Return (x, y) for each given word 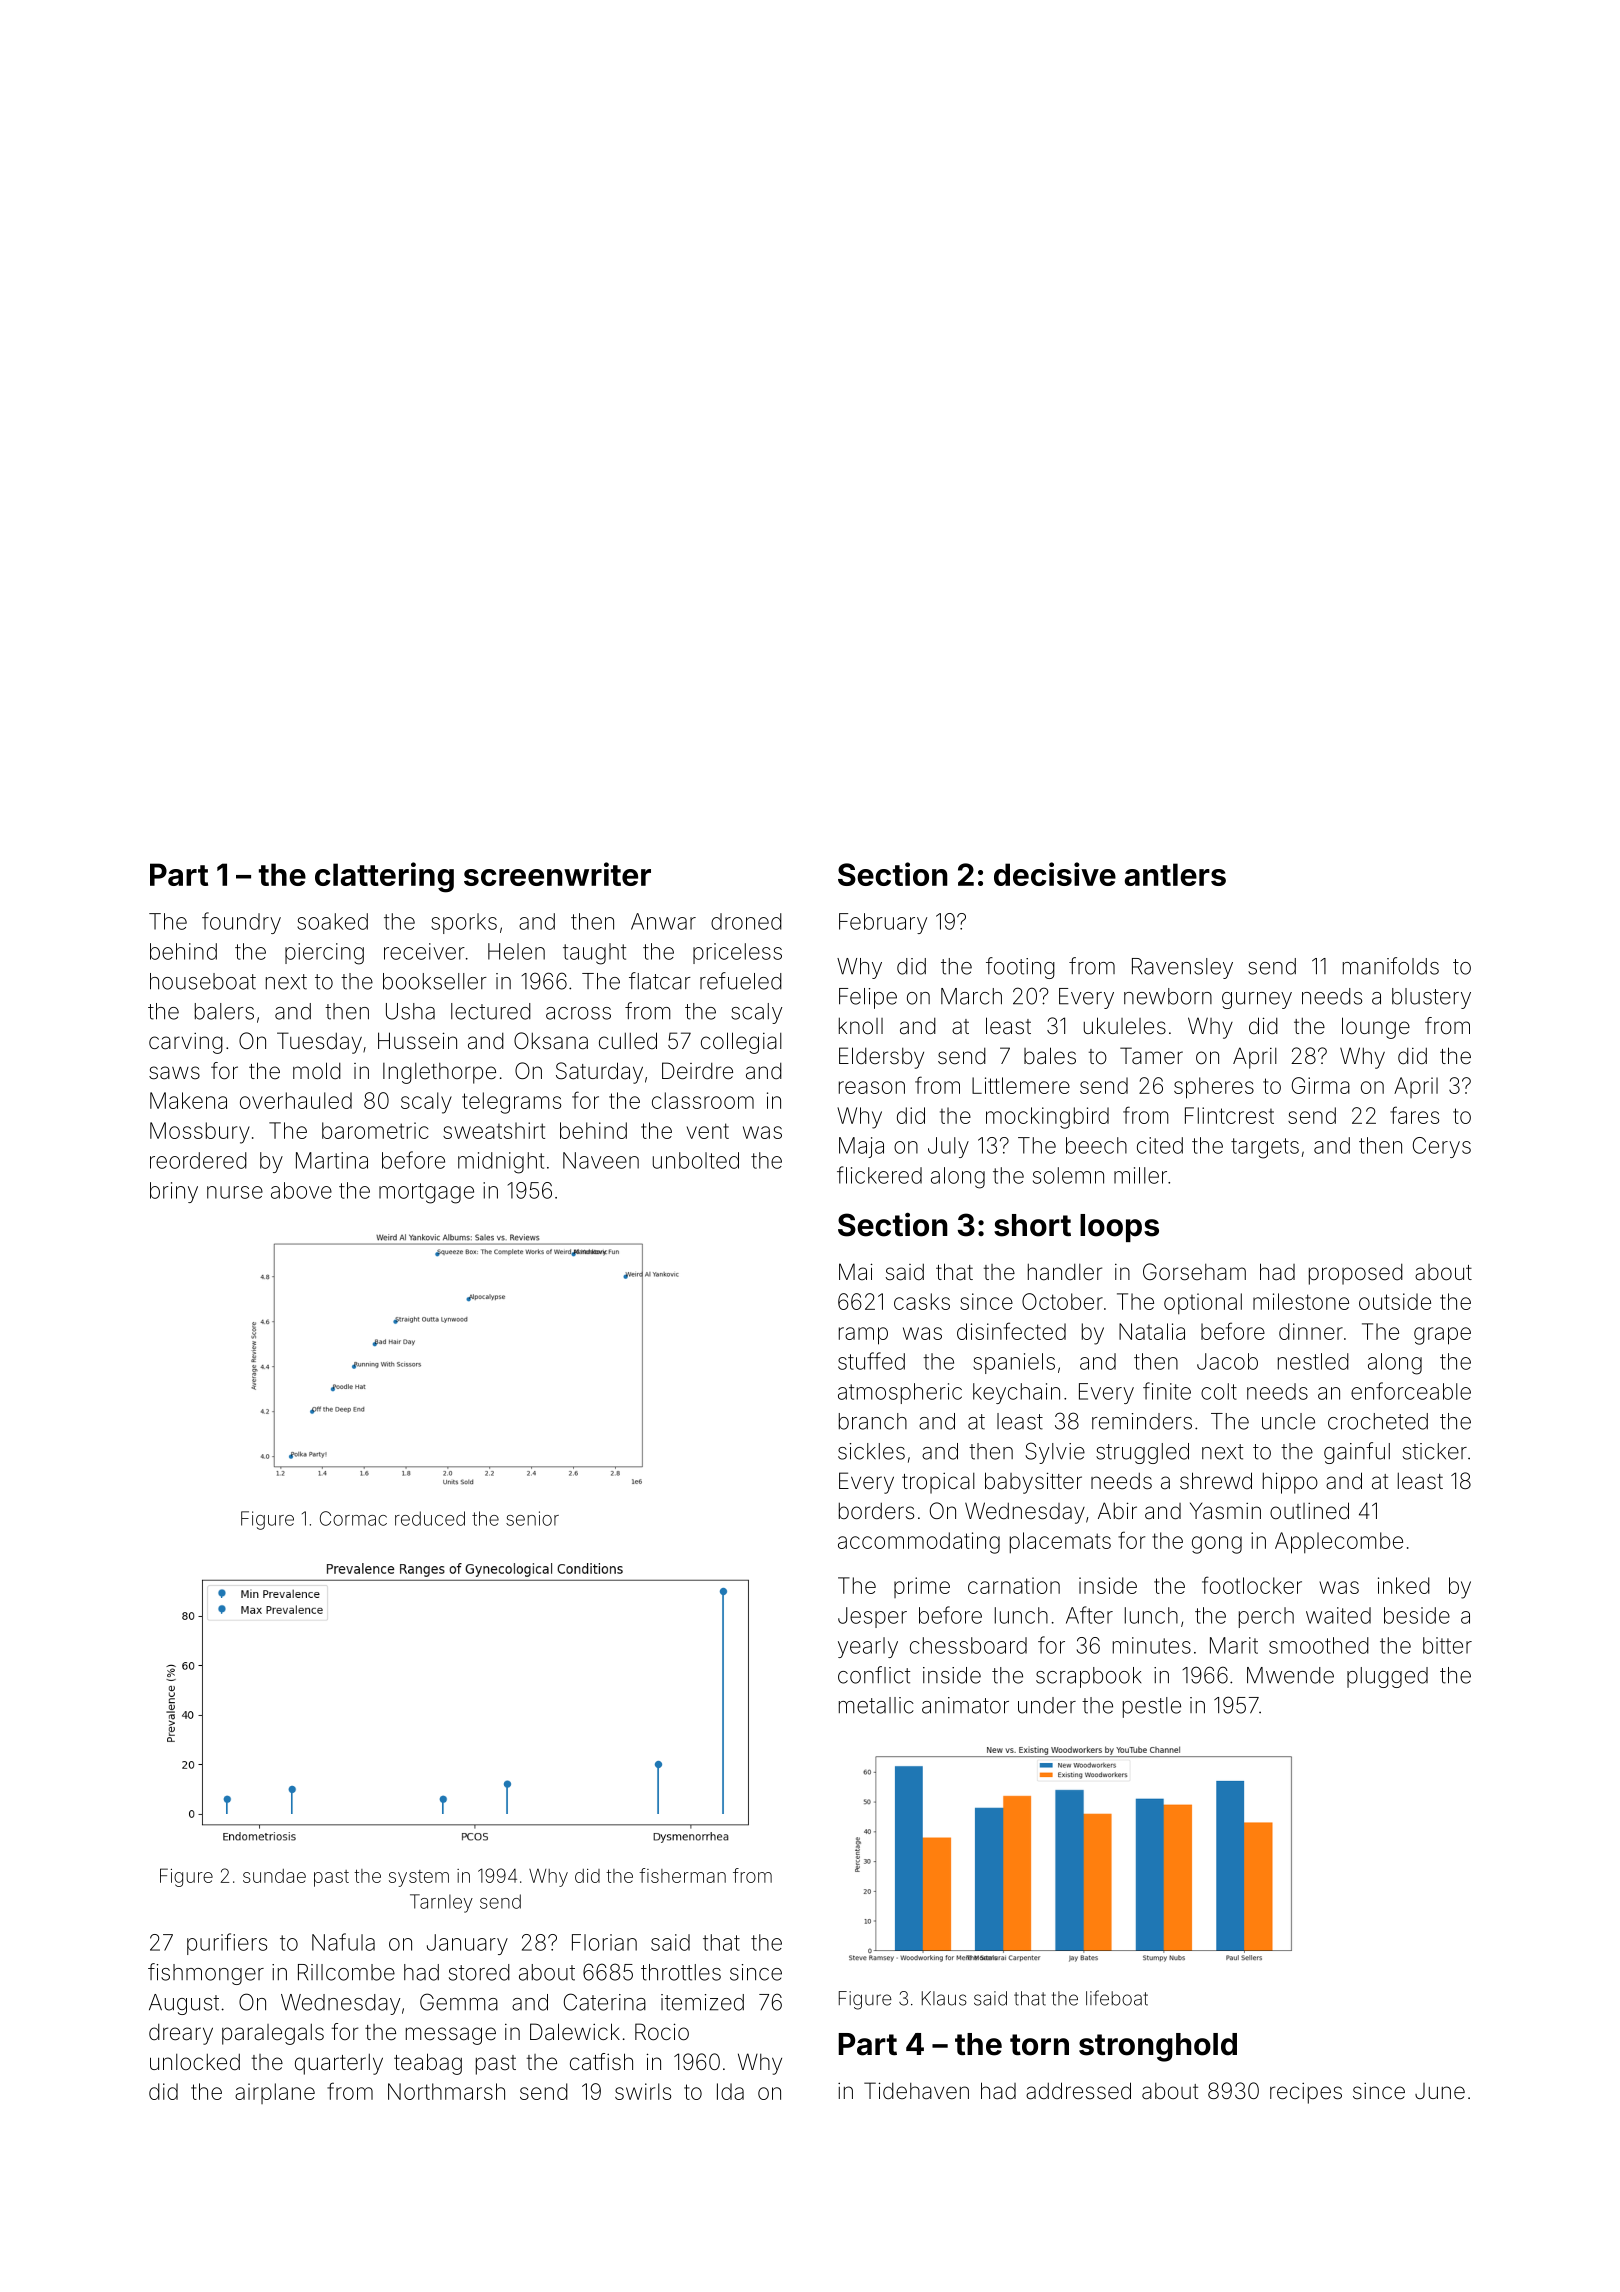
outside (1395, 1301)
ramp (863, 1336)
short (1032, 1225)
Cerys (1442, 1147)
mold (317, 1071)
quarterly (339, 2064)
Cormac (353, 1518)
